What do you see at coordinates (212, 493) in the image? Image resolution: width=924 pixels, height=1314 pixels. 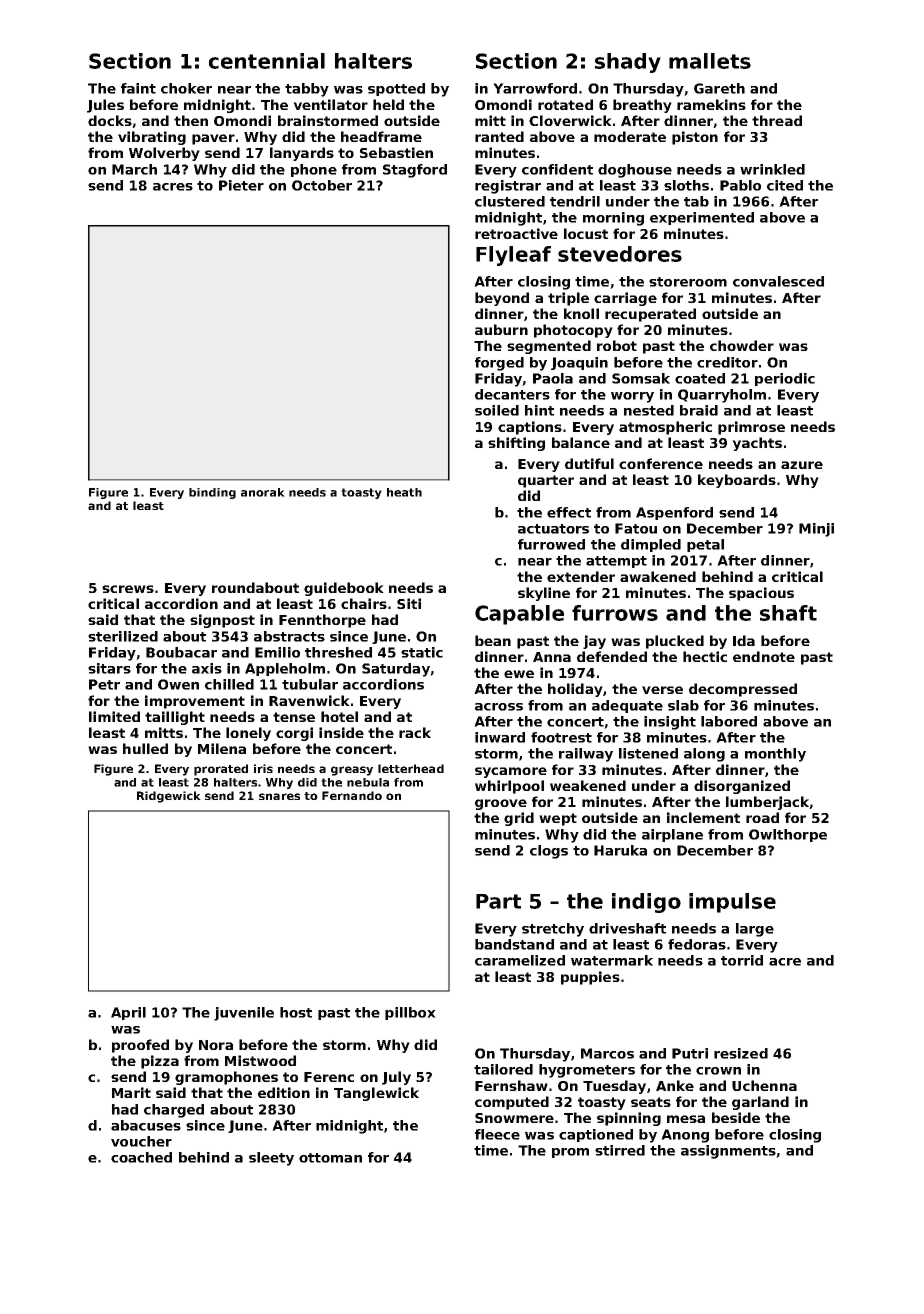 I see `binding` at bounding box center [212, 493].
